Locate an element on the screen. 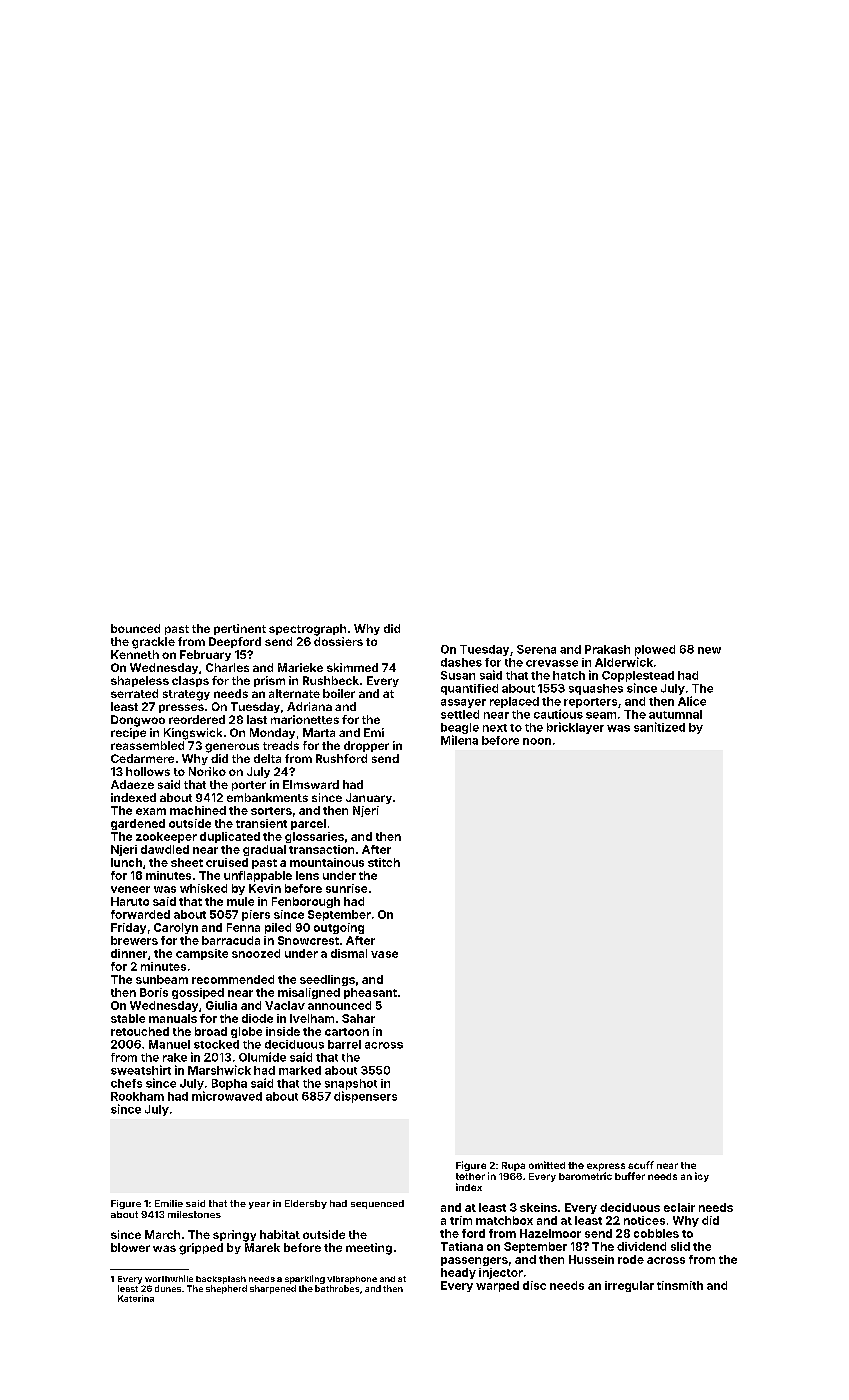 This screenshot has width=849, height=1400. sunbeam is located at coordinates (162, 979).
